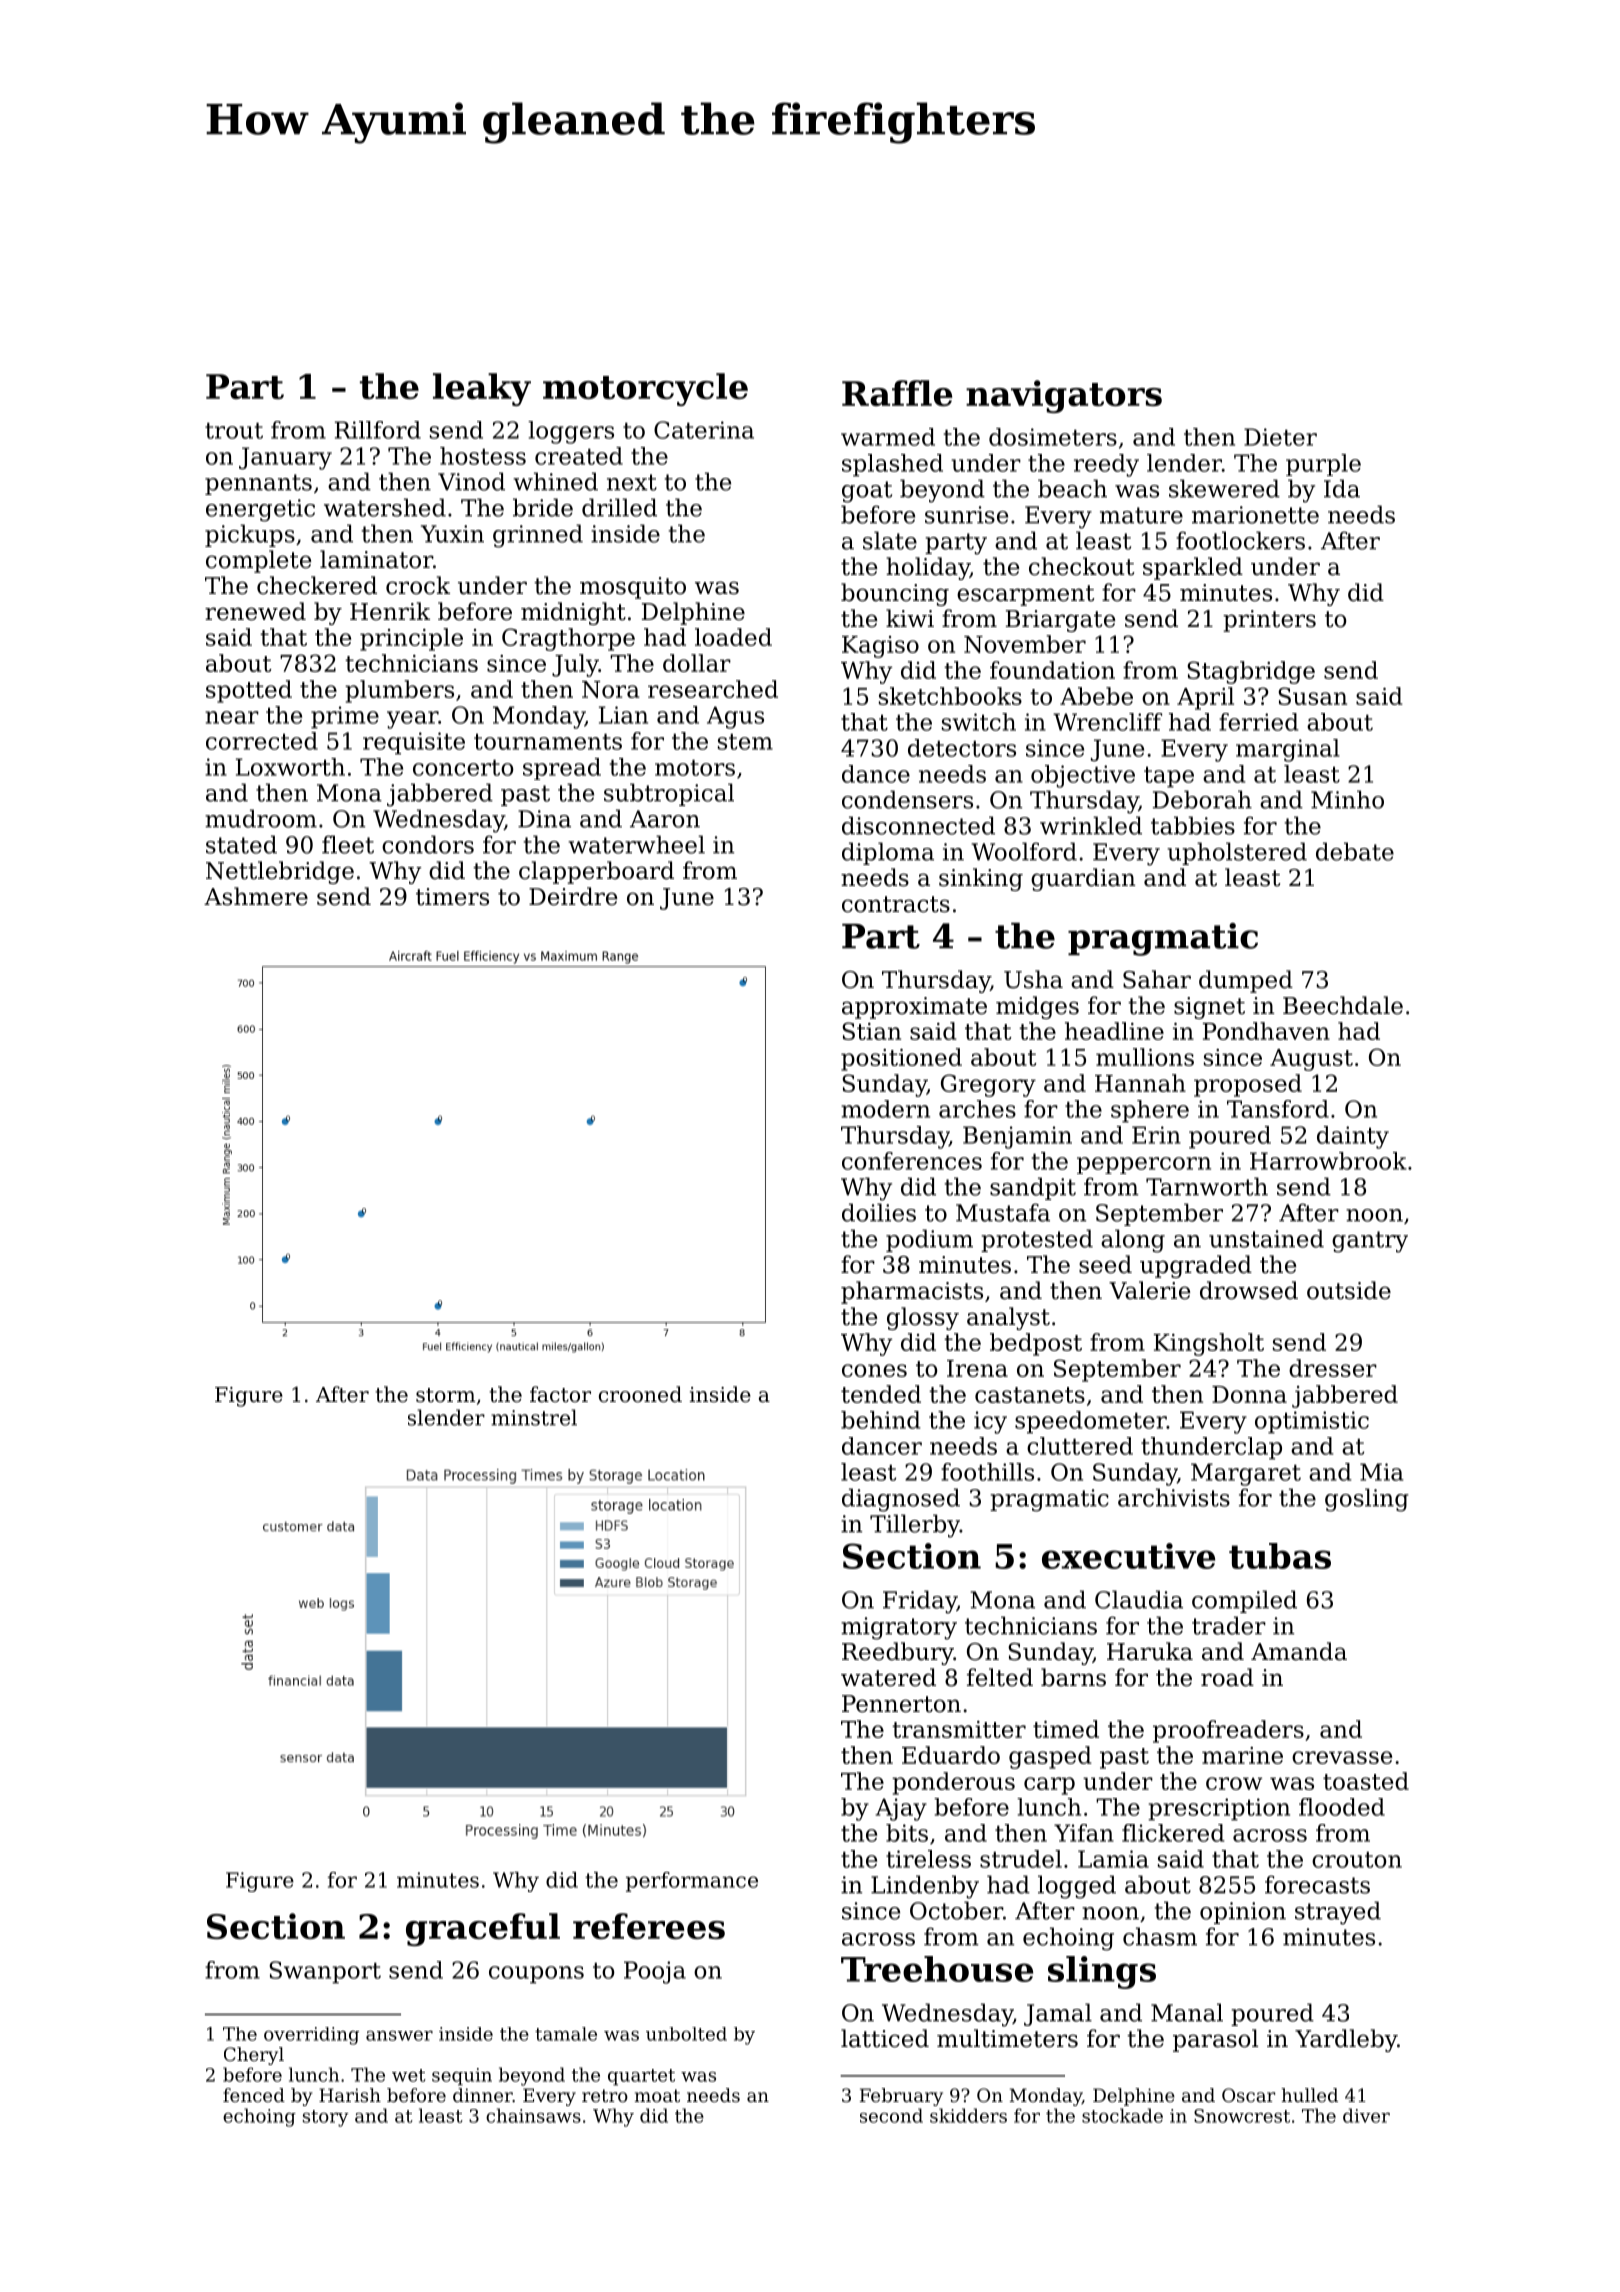 The height and width of the screenshot is (2292, 1620). Describe the element at coordinates (874, 1370) in the screenshot. I see `cones` at that location.
